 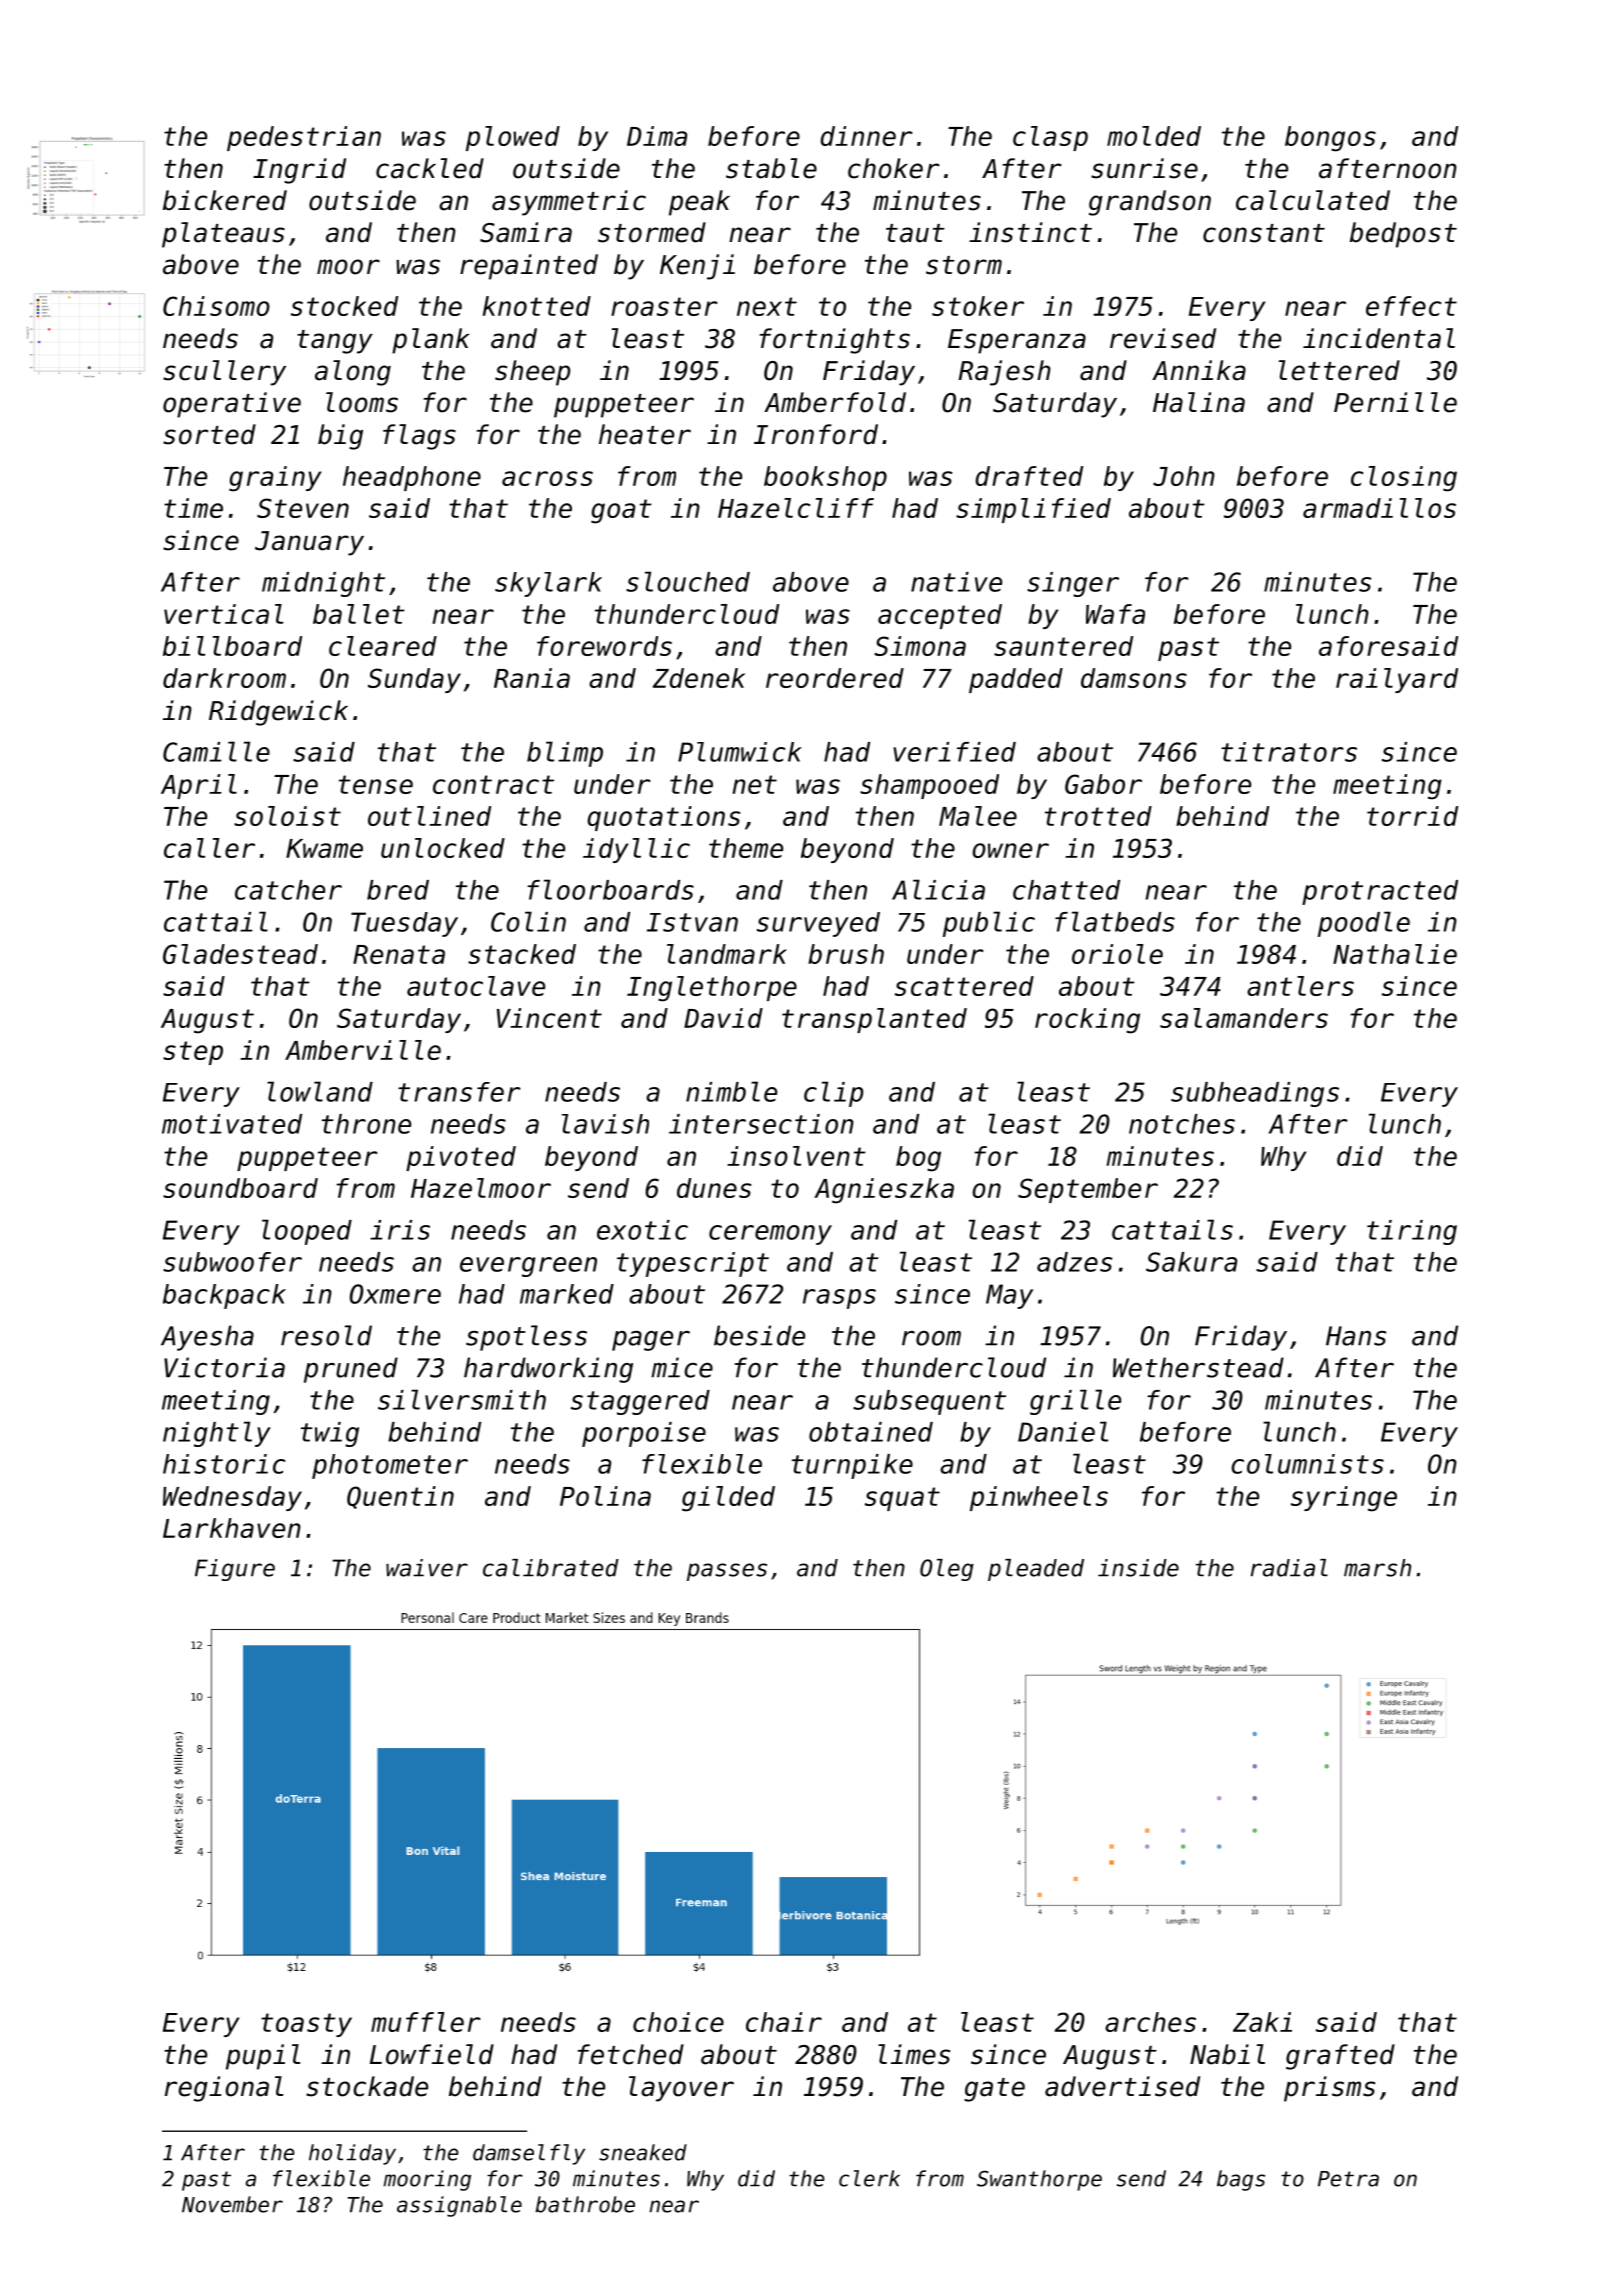 What do you see at coordinates (1075, 1402) in the screenshot?
I see `grille` at bounding box center [1075, 1402].
